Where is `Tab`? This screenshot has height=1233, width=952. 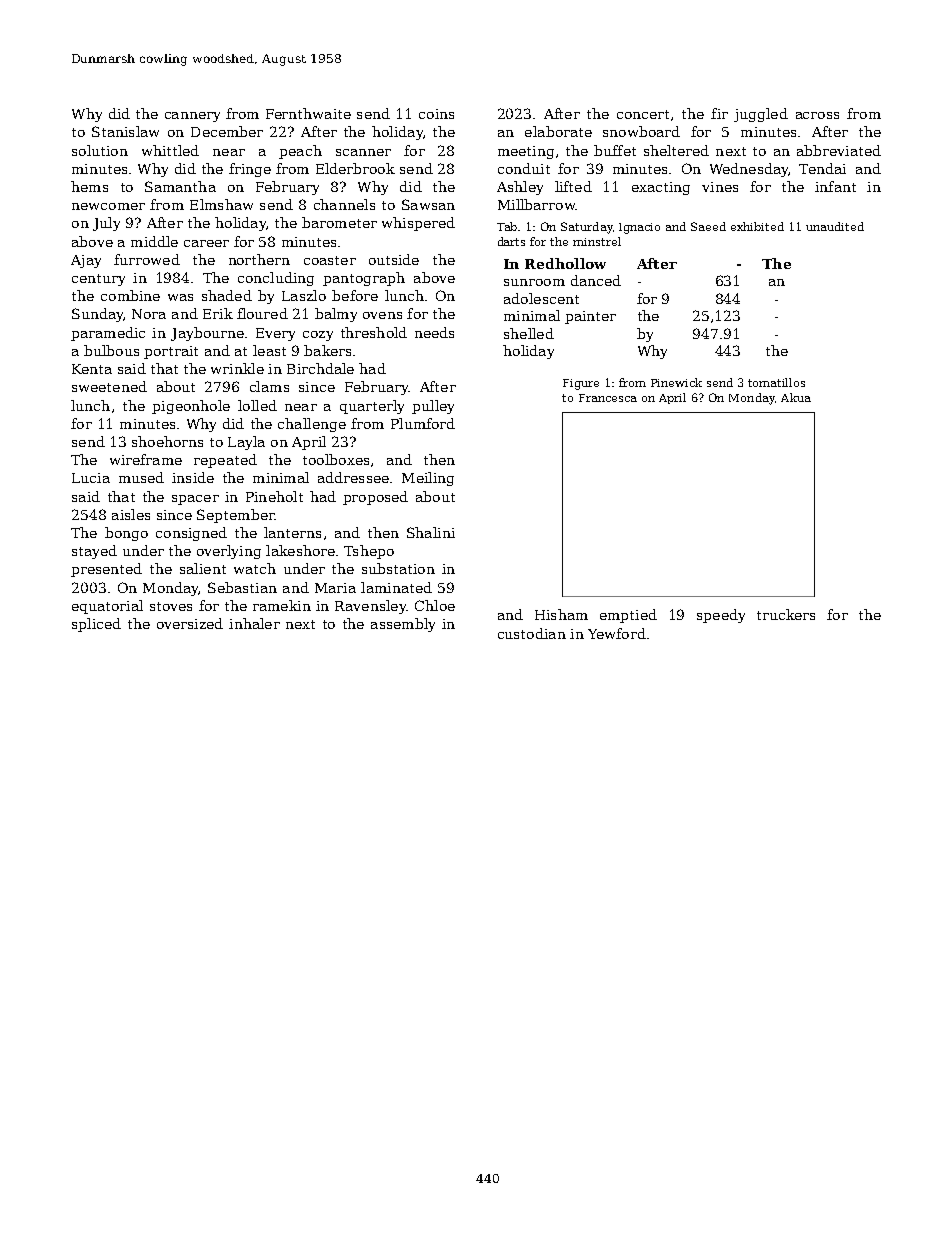
Tab is located at coordinates (507, 226).
